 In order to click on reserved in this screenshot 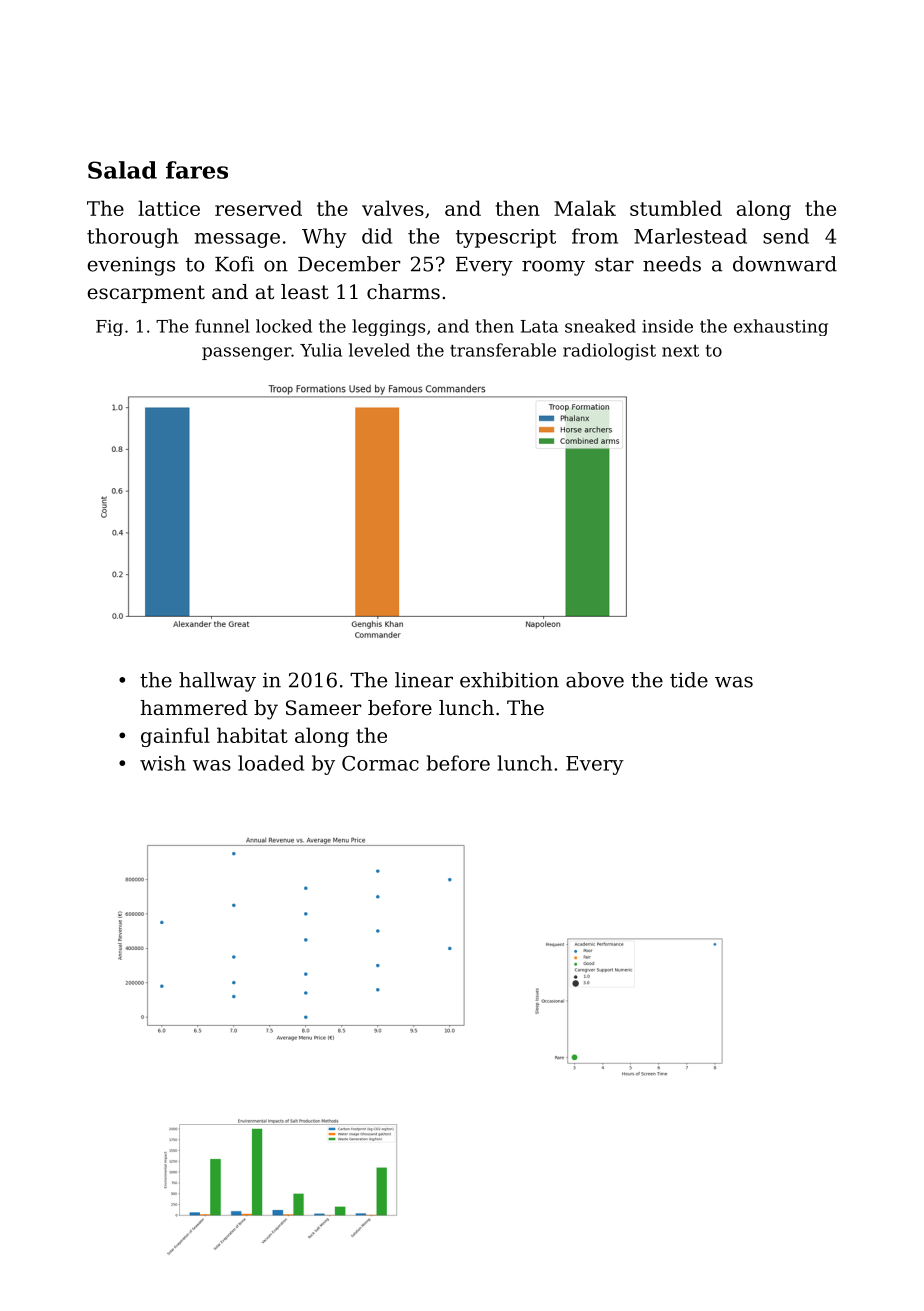, I will do `click(258, 208)`.
